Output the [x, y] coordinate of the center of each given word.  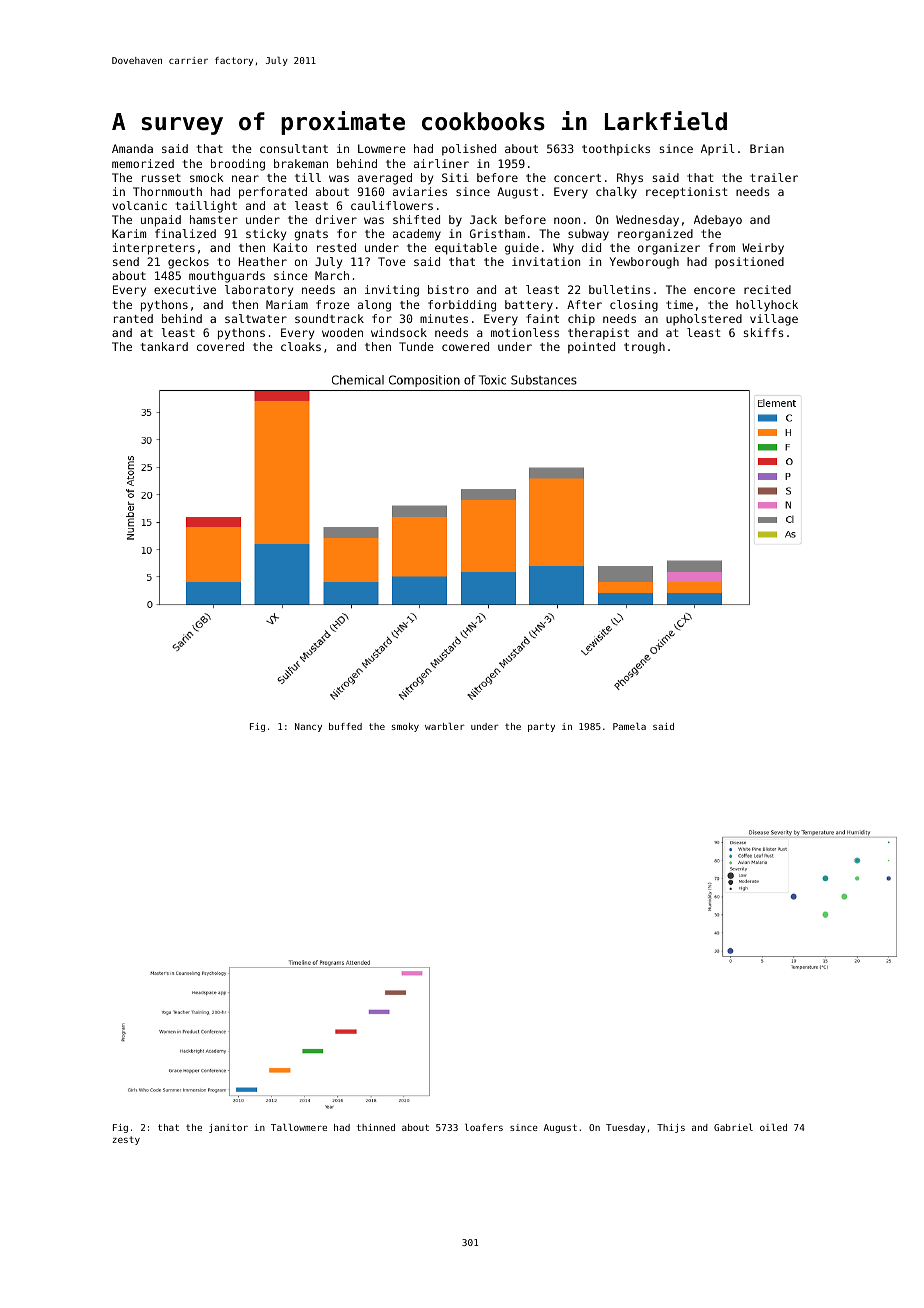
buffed [345, 726]
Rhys [630, 179]
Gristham [497, 233]
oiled [773, 1127]
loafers [484, 1127]
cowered [465, 346]
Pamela [629, 726]
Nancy [308, 727]
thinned [376, 1127]
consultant [294, 148]
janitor [228, 1128]
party [541, 727]
